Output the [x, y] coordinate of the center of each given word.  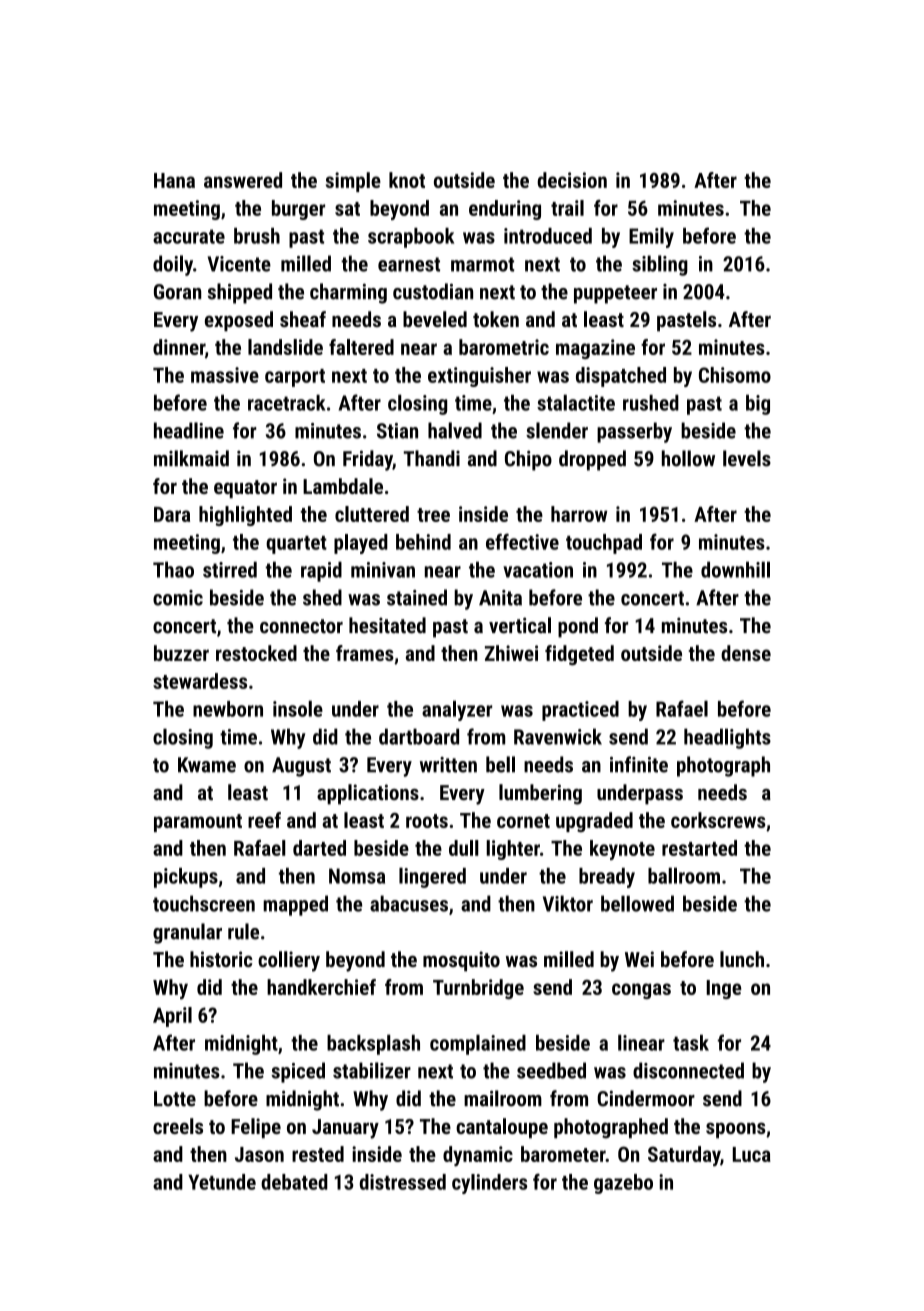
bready [607, 878]
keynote [622, 850]
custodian [433, 291]
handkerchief [321, 987]
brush [257, 236]
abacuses [409, 903]
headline [189, 430]
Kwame [207, 765]
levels [747, 458]
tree [433, 515]
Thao [173, 569]
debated [294, 1182]
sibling [660, 265]
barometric [504, 347]
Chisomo [735, 375]
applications [368, 794]
